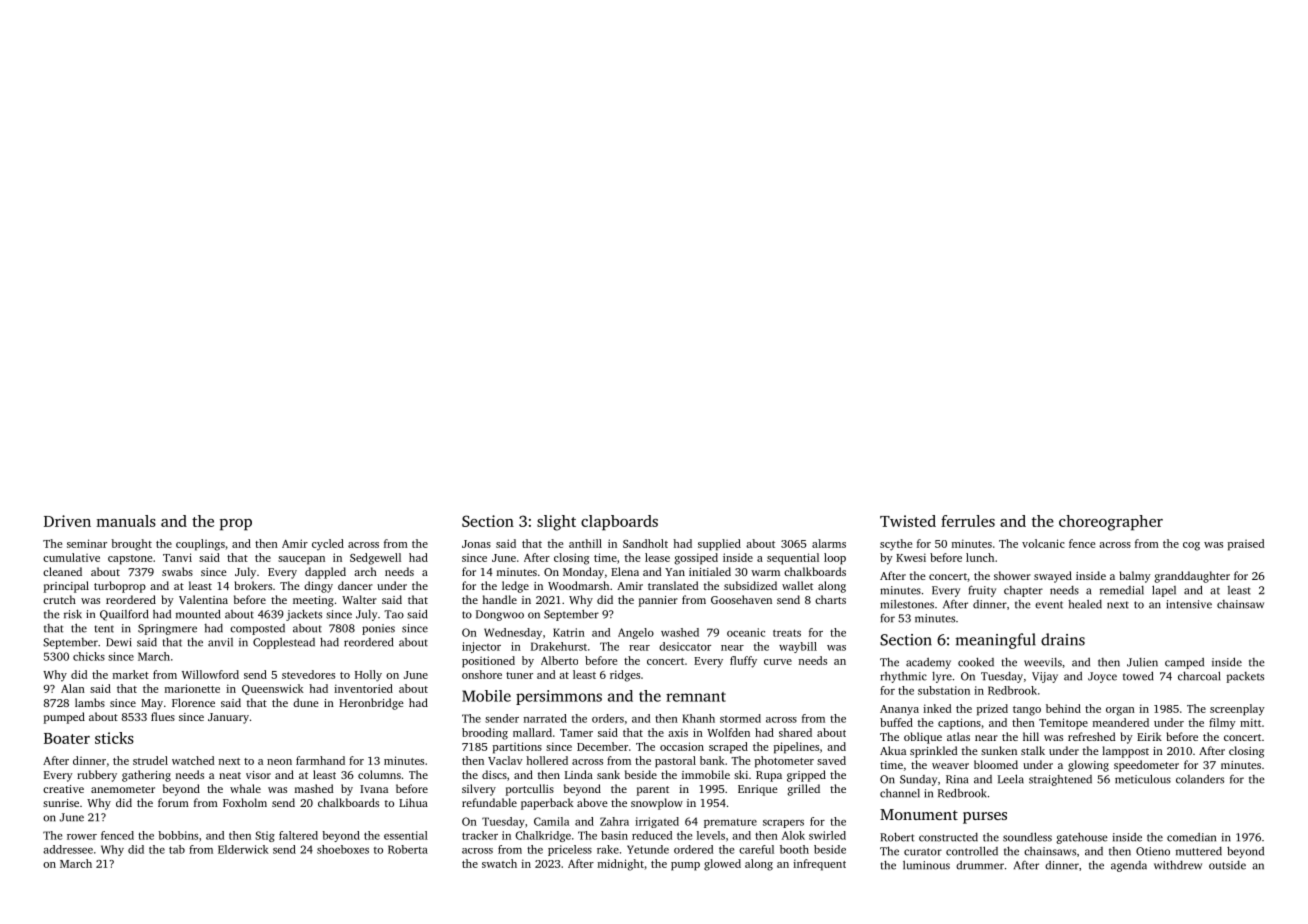 This screenshot has width=1308, height=924. Describe the element at coordinates (795, 732) in the screenshot. I see `shared` at that location.
